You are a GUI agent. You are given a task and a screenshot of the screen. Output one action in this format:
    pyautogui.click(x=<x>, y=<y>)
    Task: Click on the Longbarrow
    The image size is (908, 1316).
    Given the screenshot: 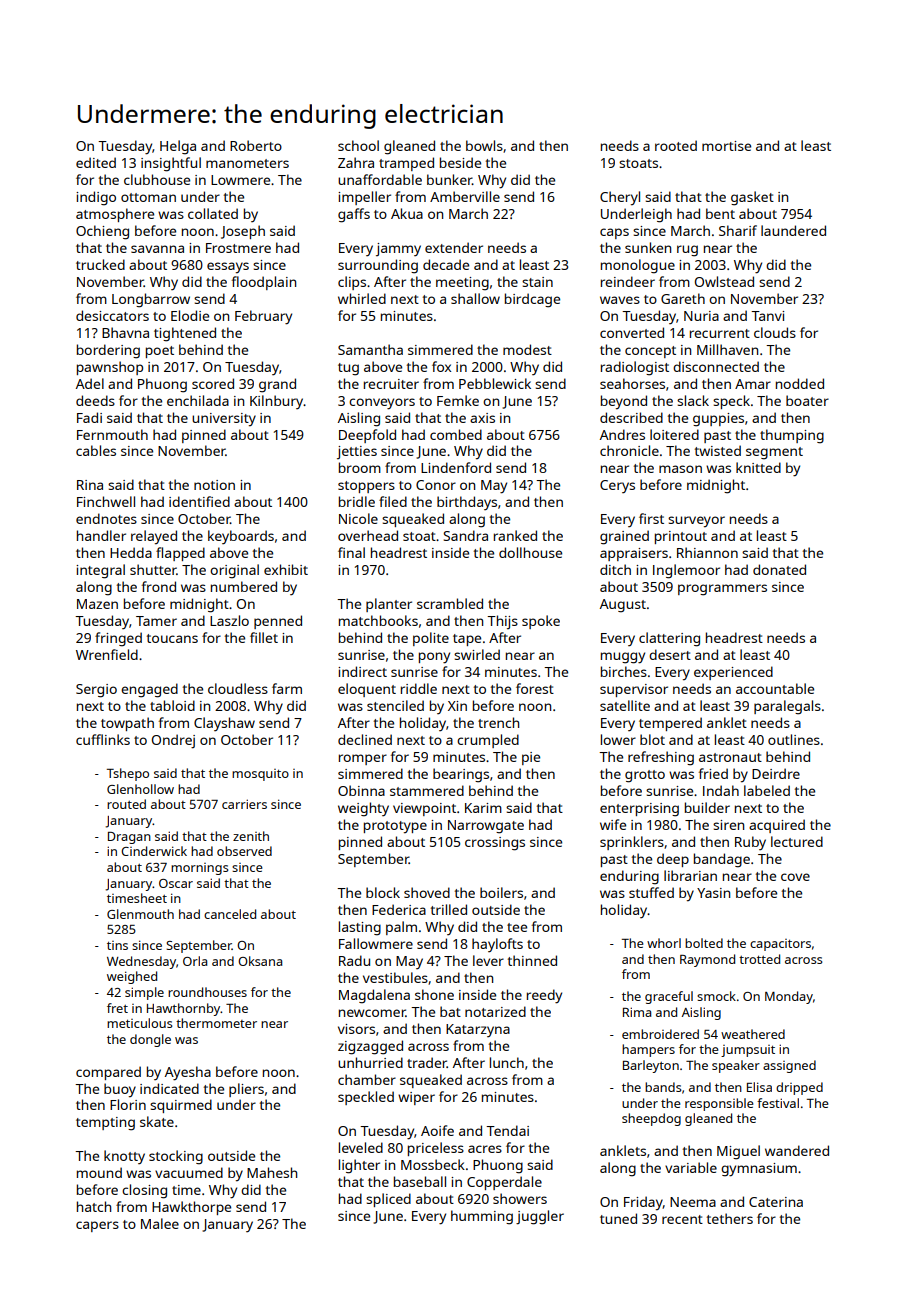 What is the action you would take?
    pyautogui.click(x=151, y=300)
